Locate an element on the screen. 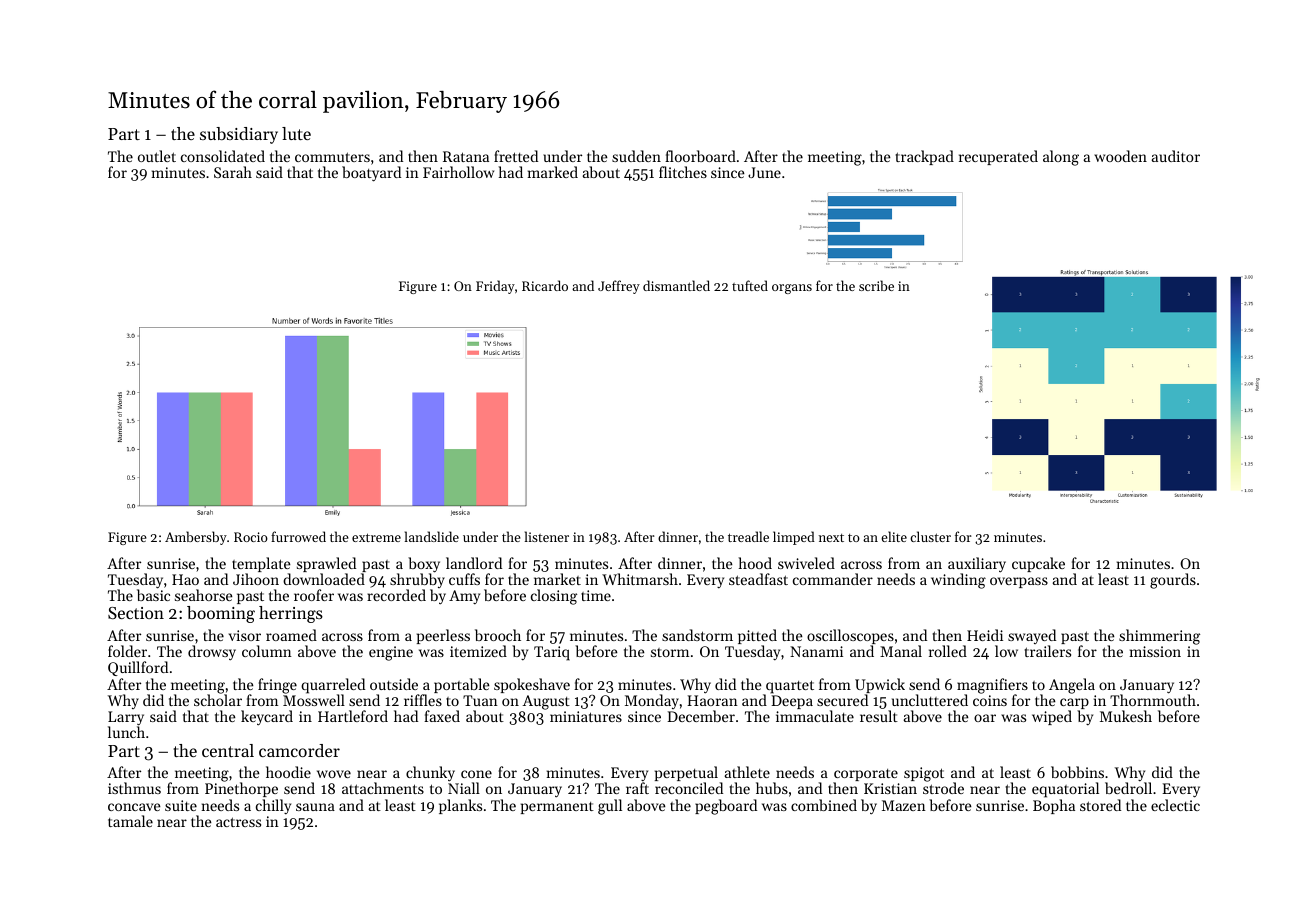  organs is located at coordinates (792, 289).
